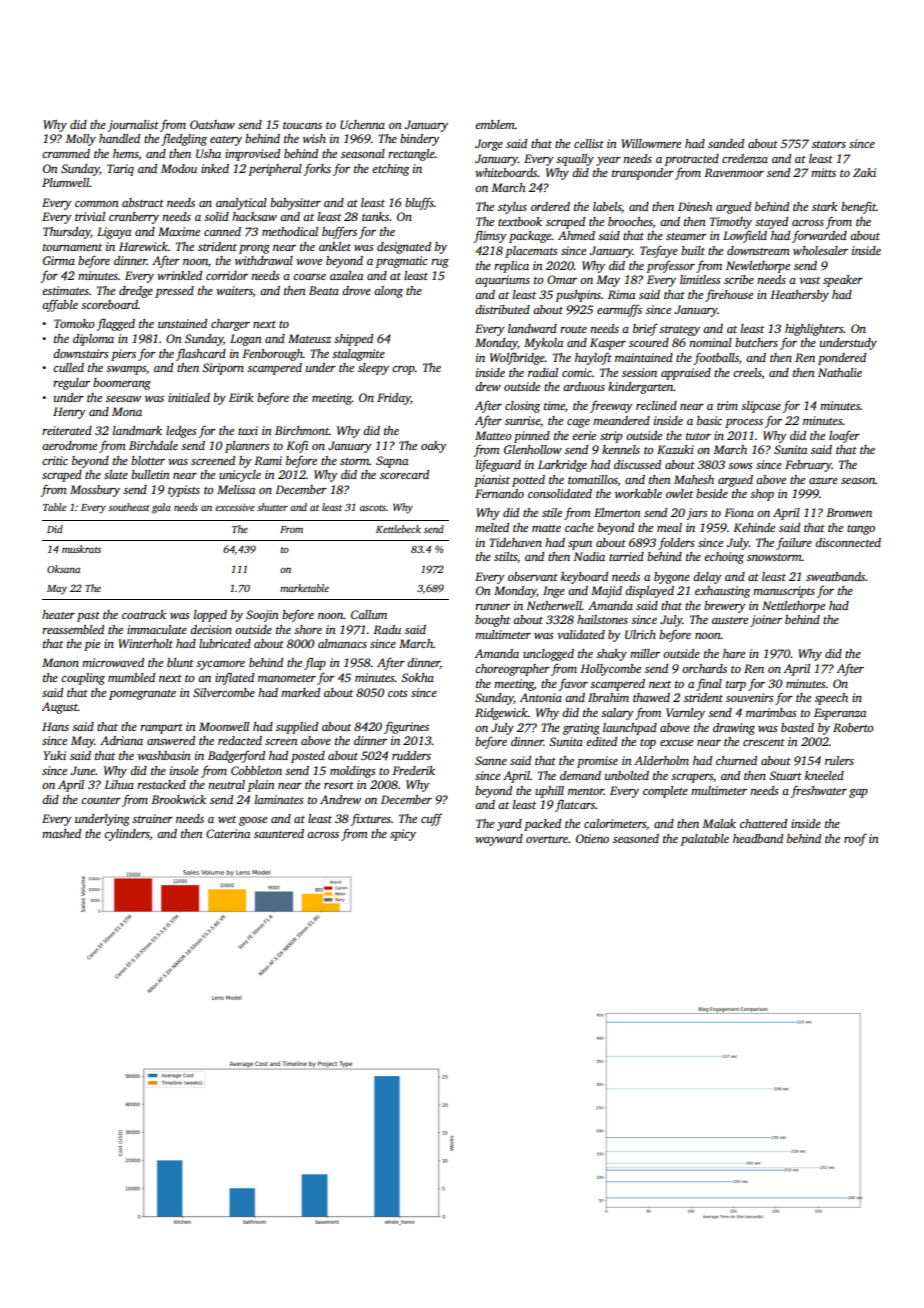 The width and height of the page is (924, 1308). I want to click on stilts, so click(505, 556).
